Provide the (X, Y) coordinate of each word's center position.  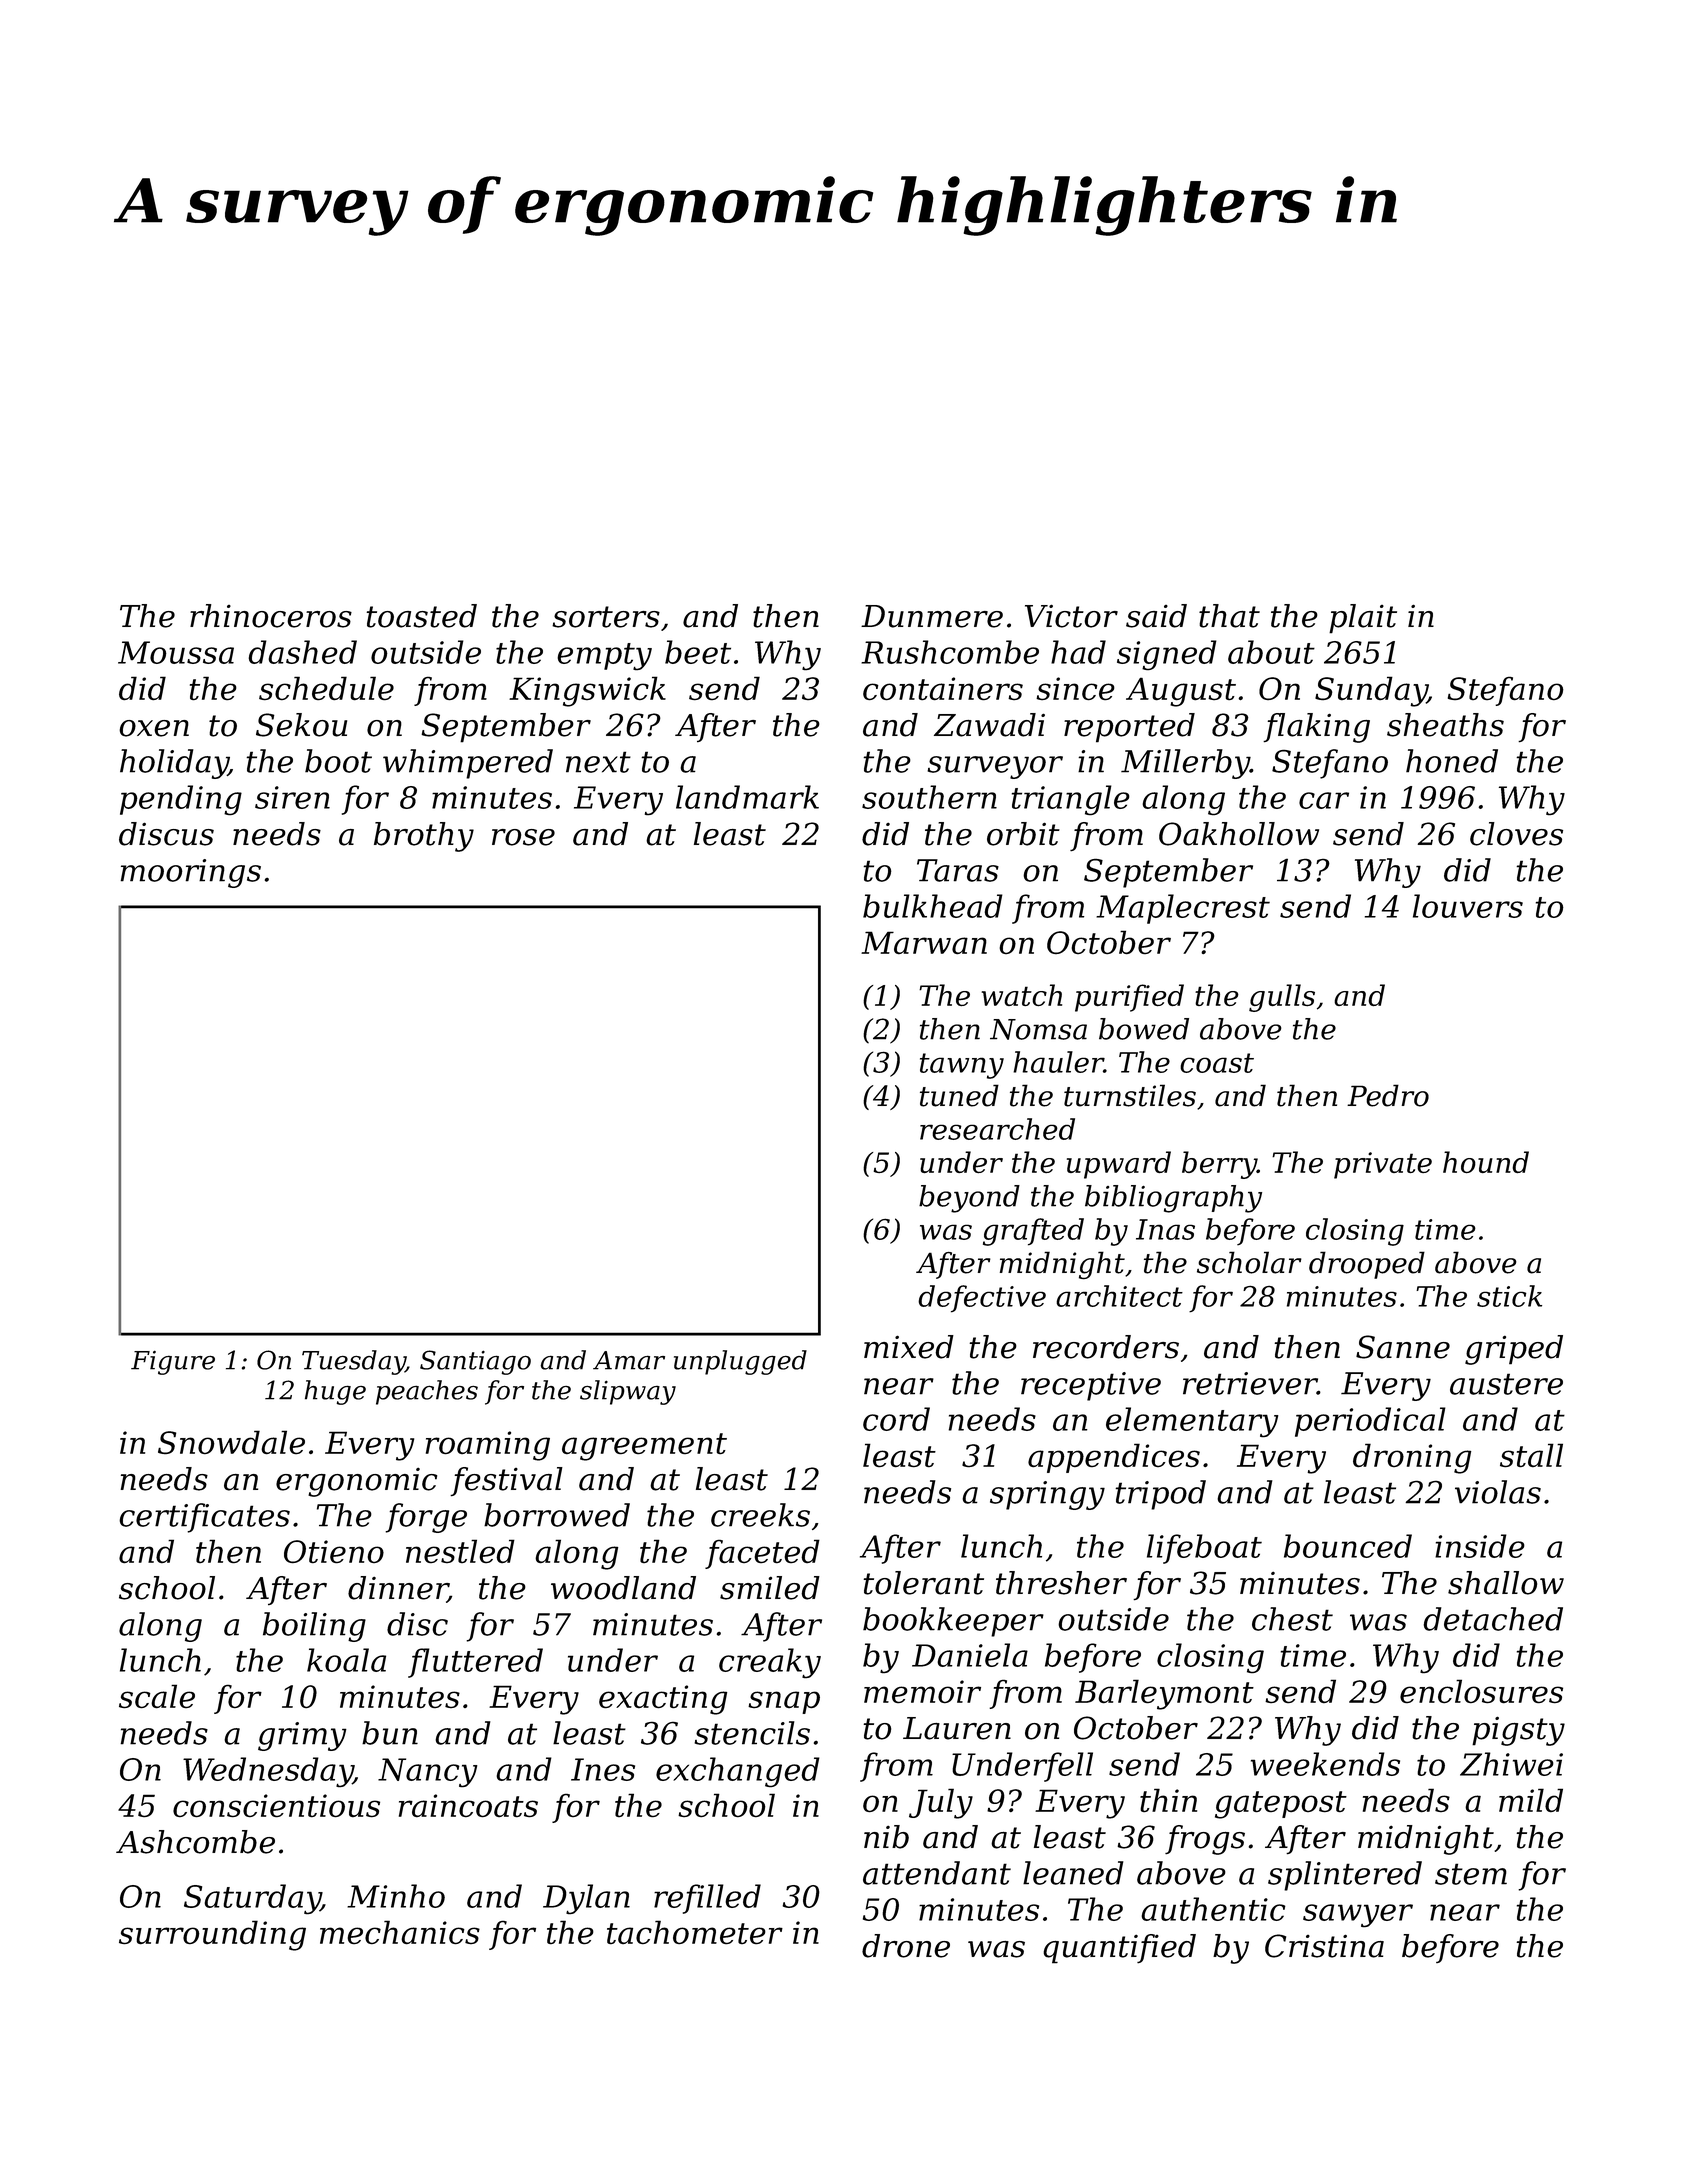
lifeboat (1204, 1549)
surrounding (212, 1935)
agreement (644, 1447)
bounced (1348, 1546)
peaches (427, 1392)
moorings (190, 873)
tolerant (923, 1583)
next (598, 762)
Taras (958, 870)
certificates (204, 1518)
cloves (1516, 834)
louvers (1468, 906)
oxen (154, 728)
